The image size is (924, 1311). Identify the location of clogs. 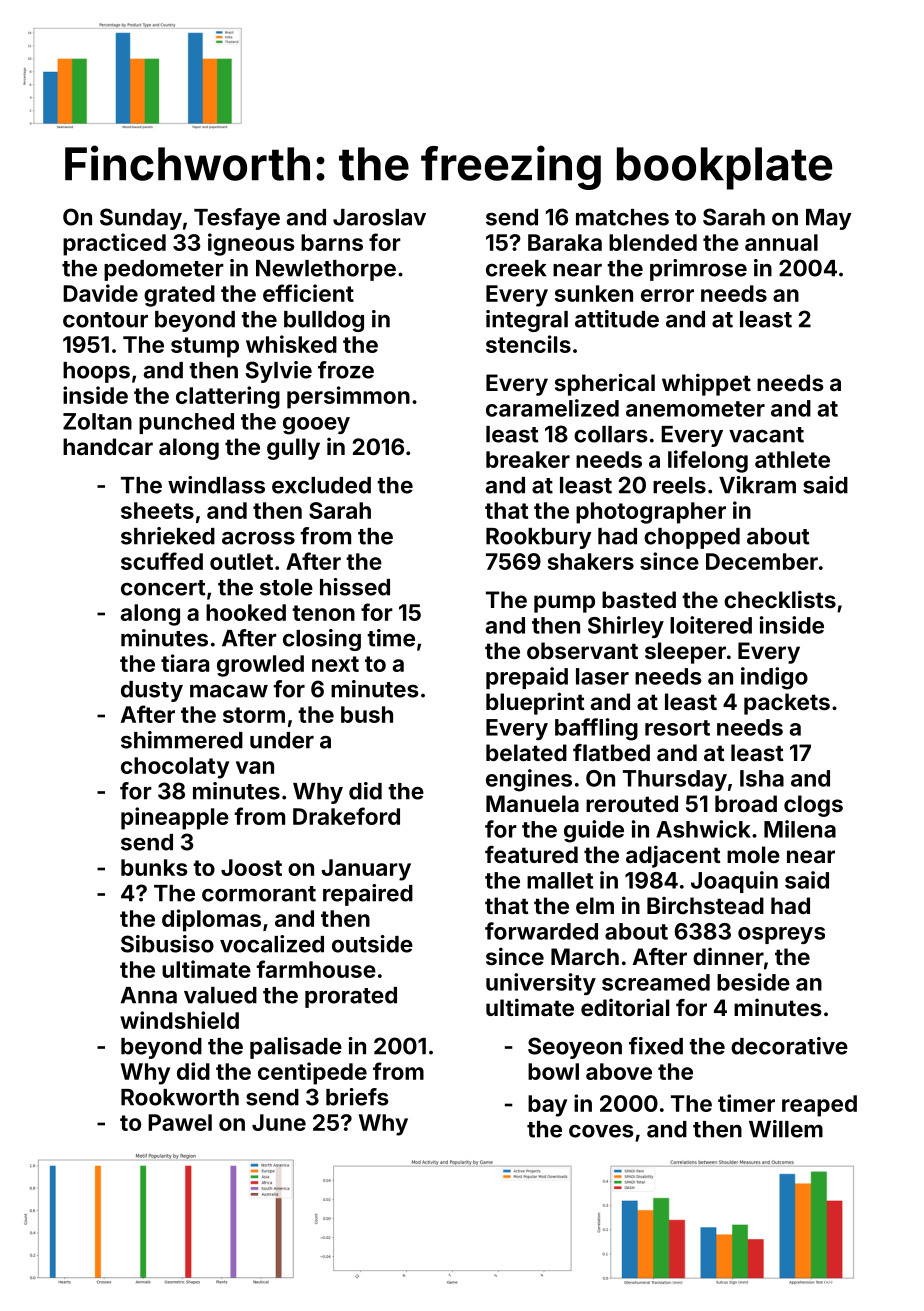
(813, 806).
